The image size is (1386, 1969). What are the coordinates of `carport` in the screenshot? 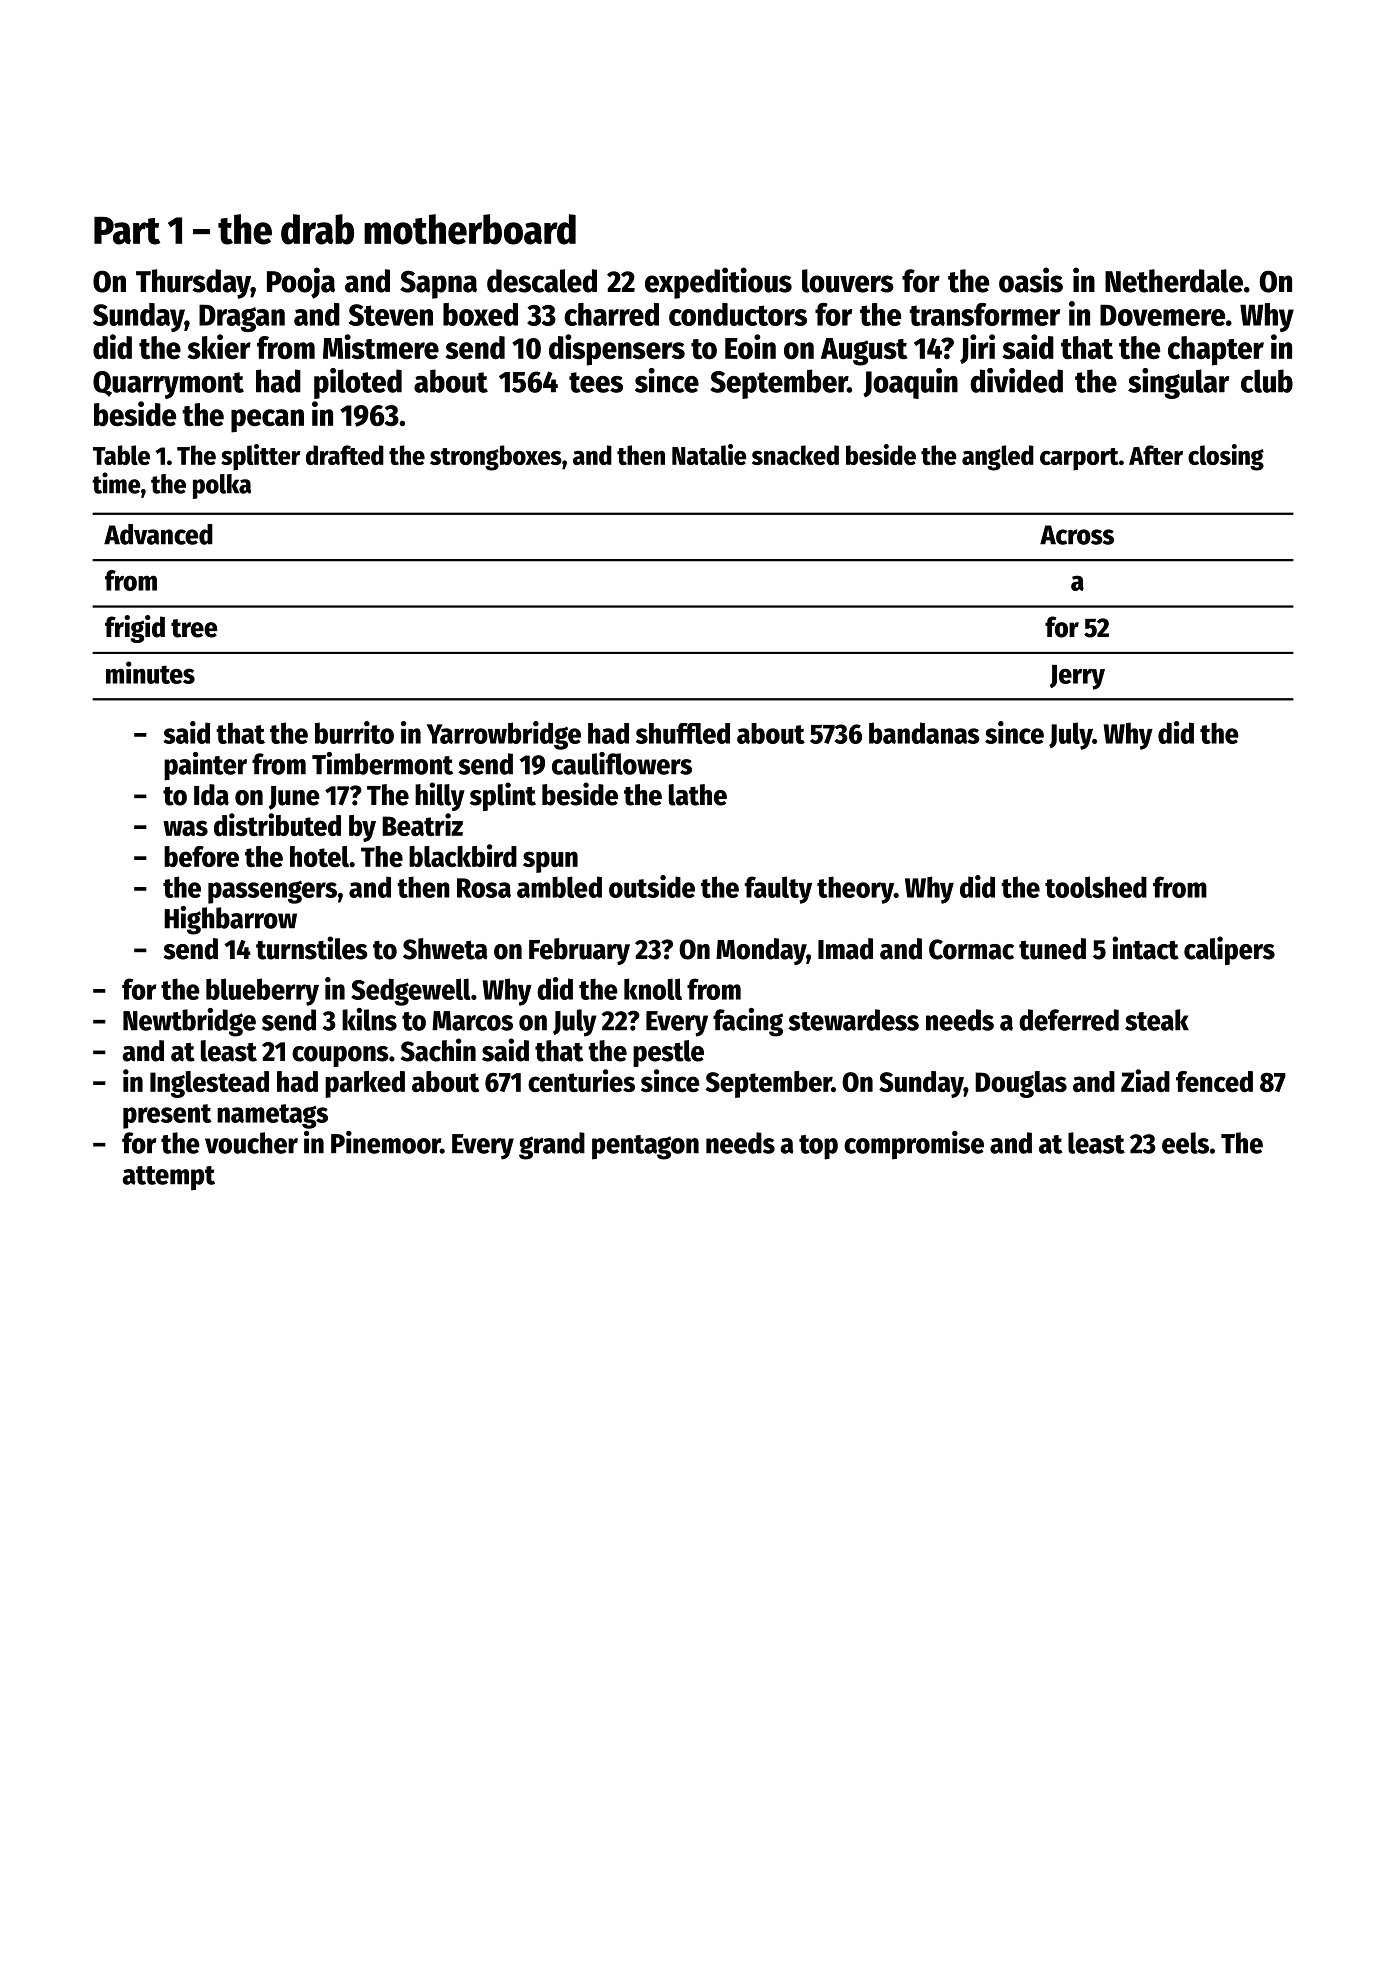 It's located at (1079, 459).
